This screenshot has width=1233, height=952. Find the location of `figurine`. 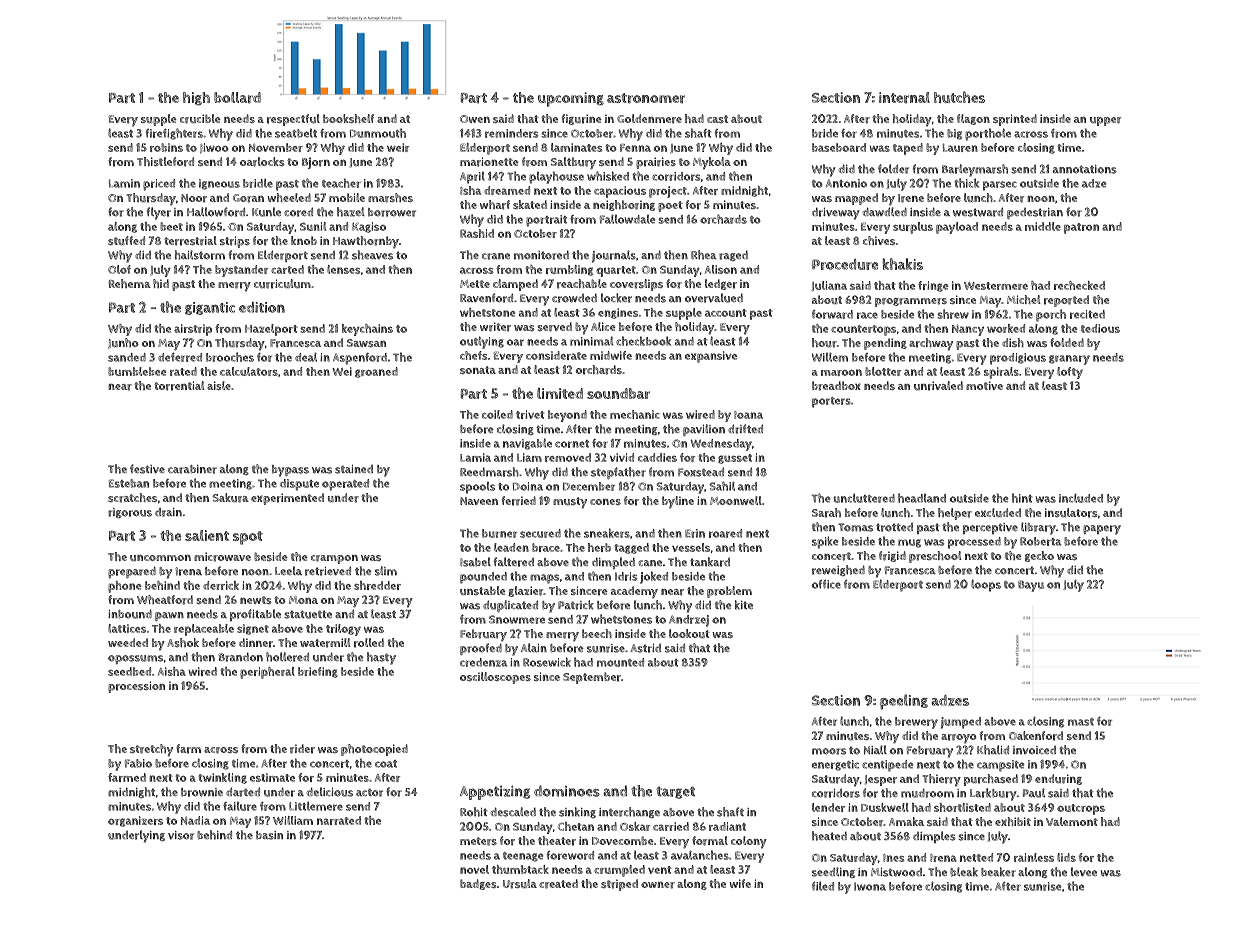

figurine is located at coordinates (582, 119).
